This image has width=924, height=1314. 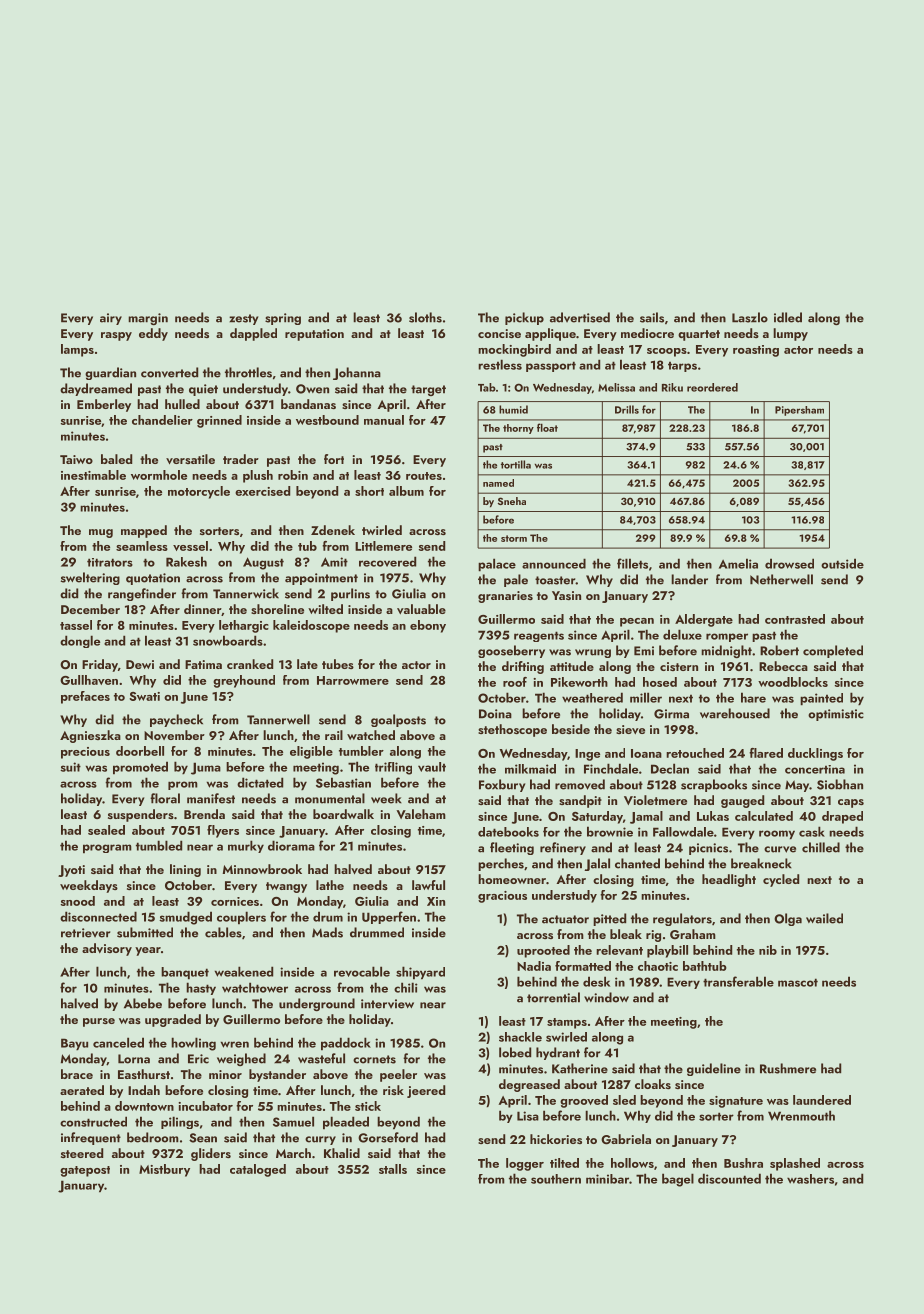 I want to click on outside, so click(x=842, y=563).
